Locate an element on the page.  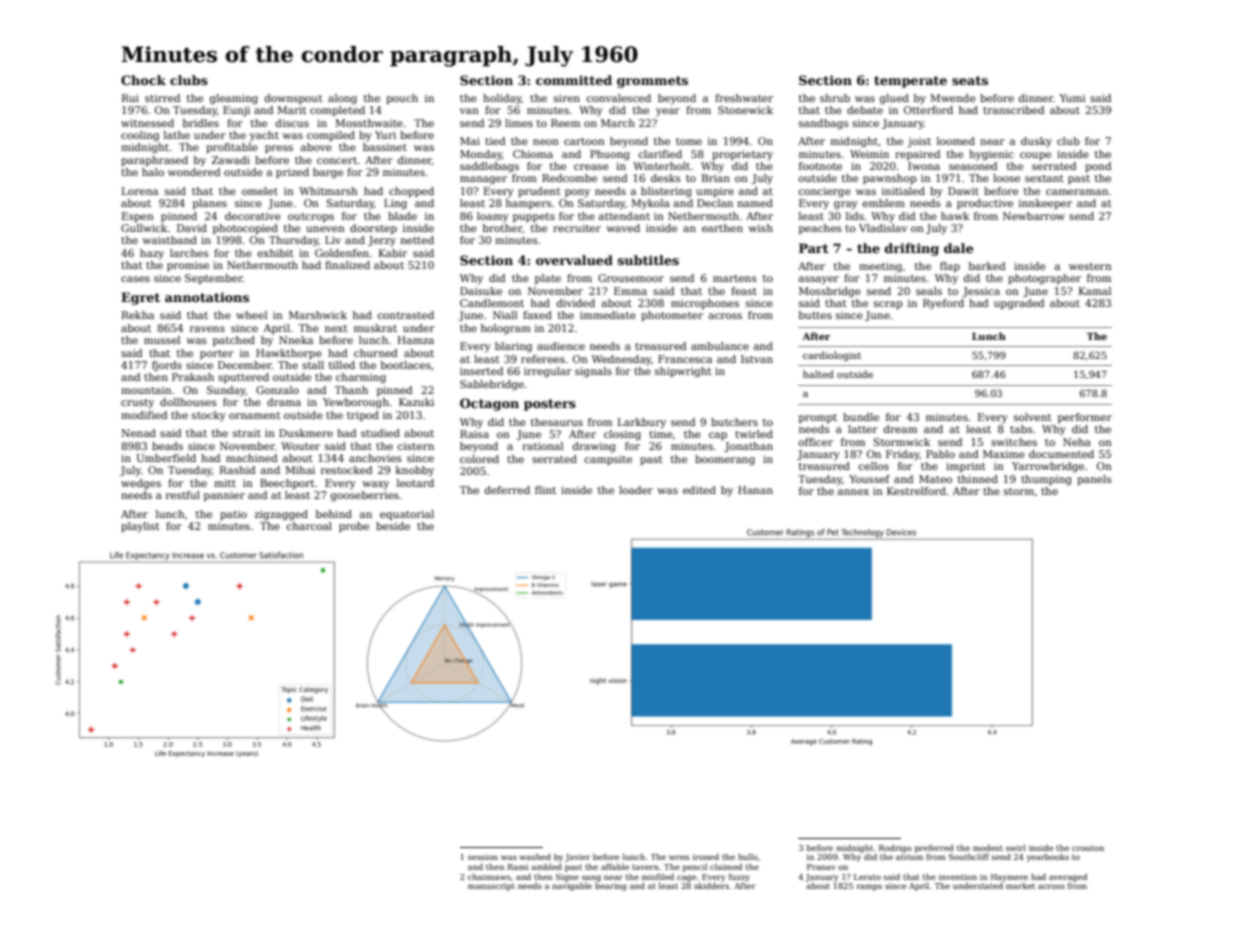
Chock is located at coordinates (143, 80).
